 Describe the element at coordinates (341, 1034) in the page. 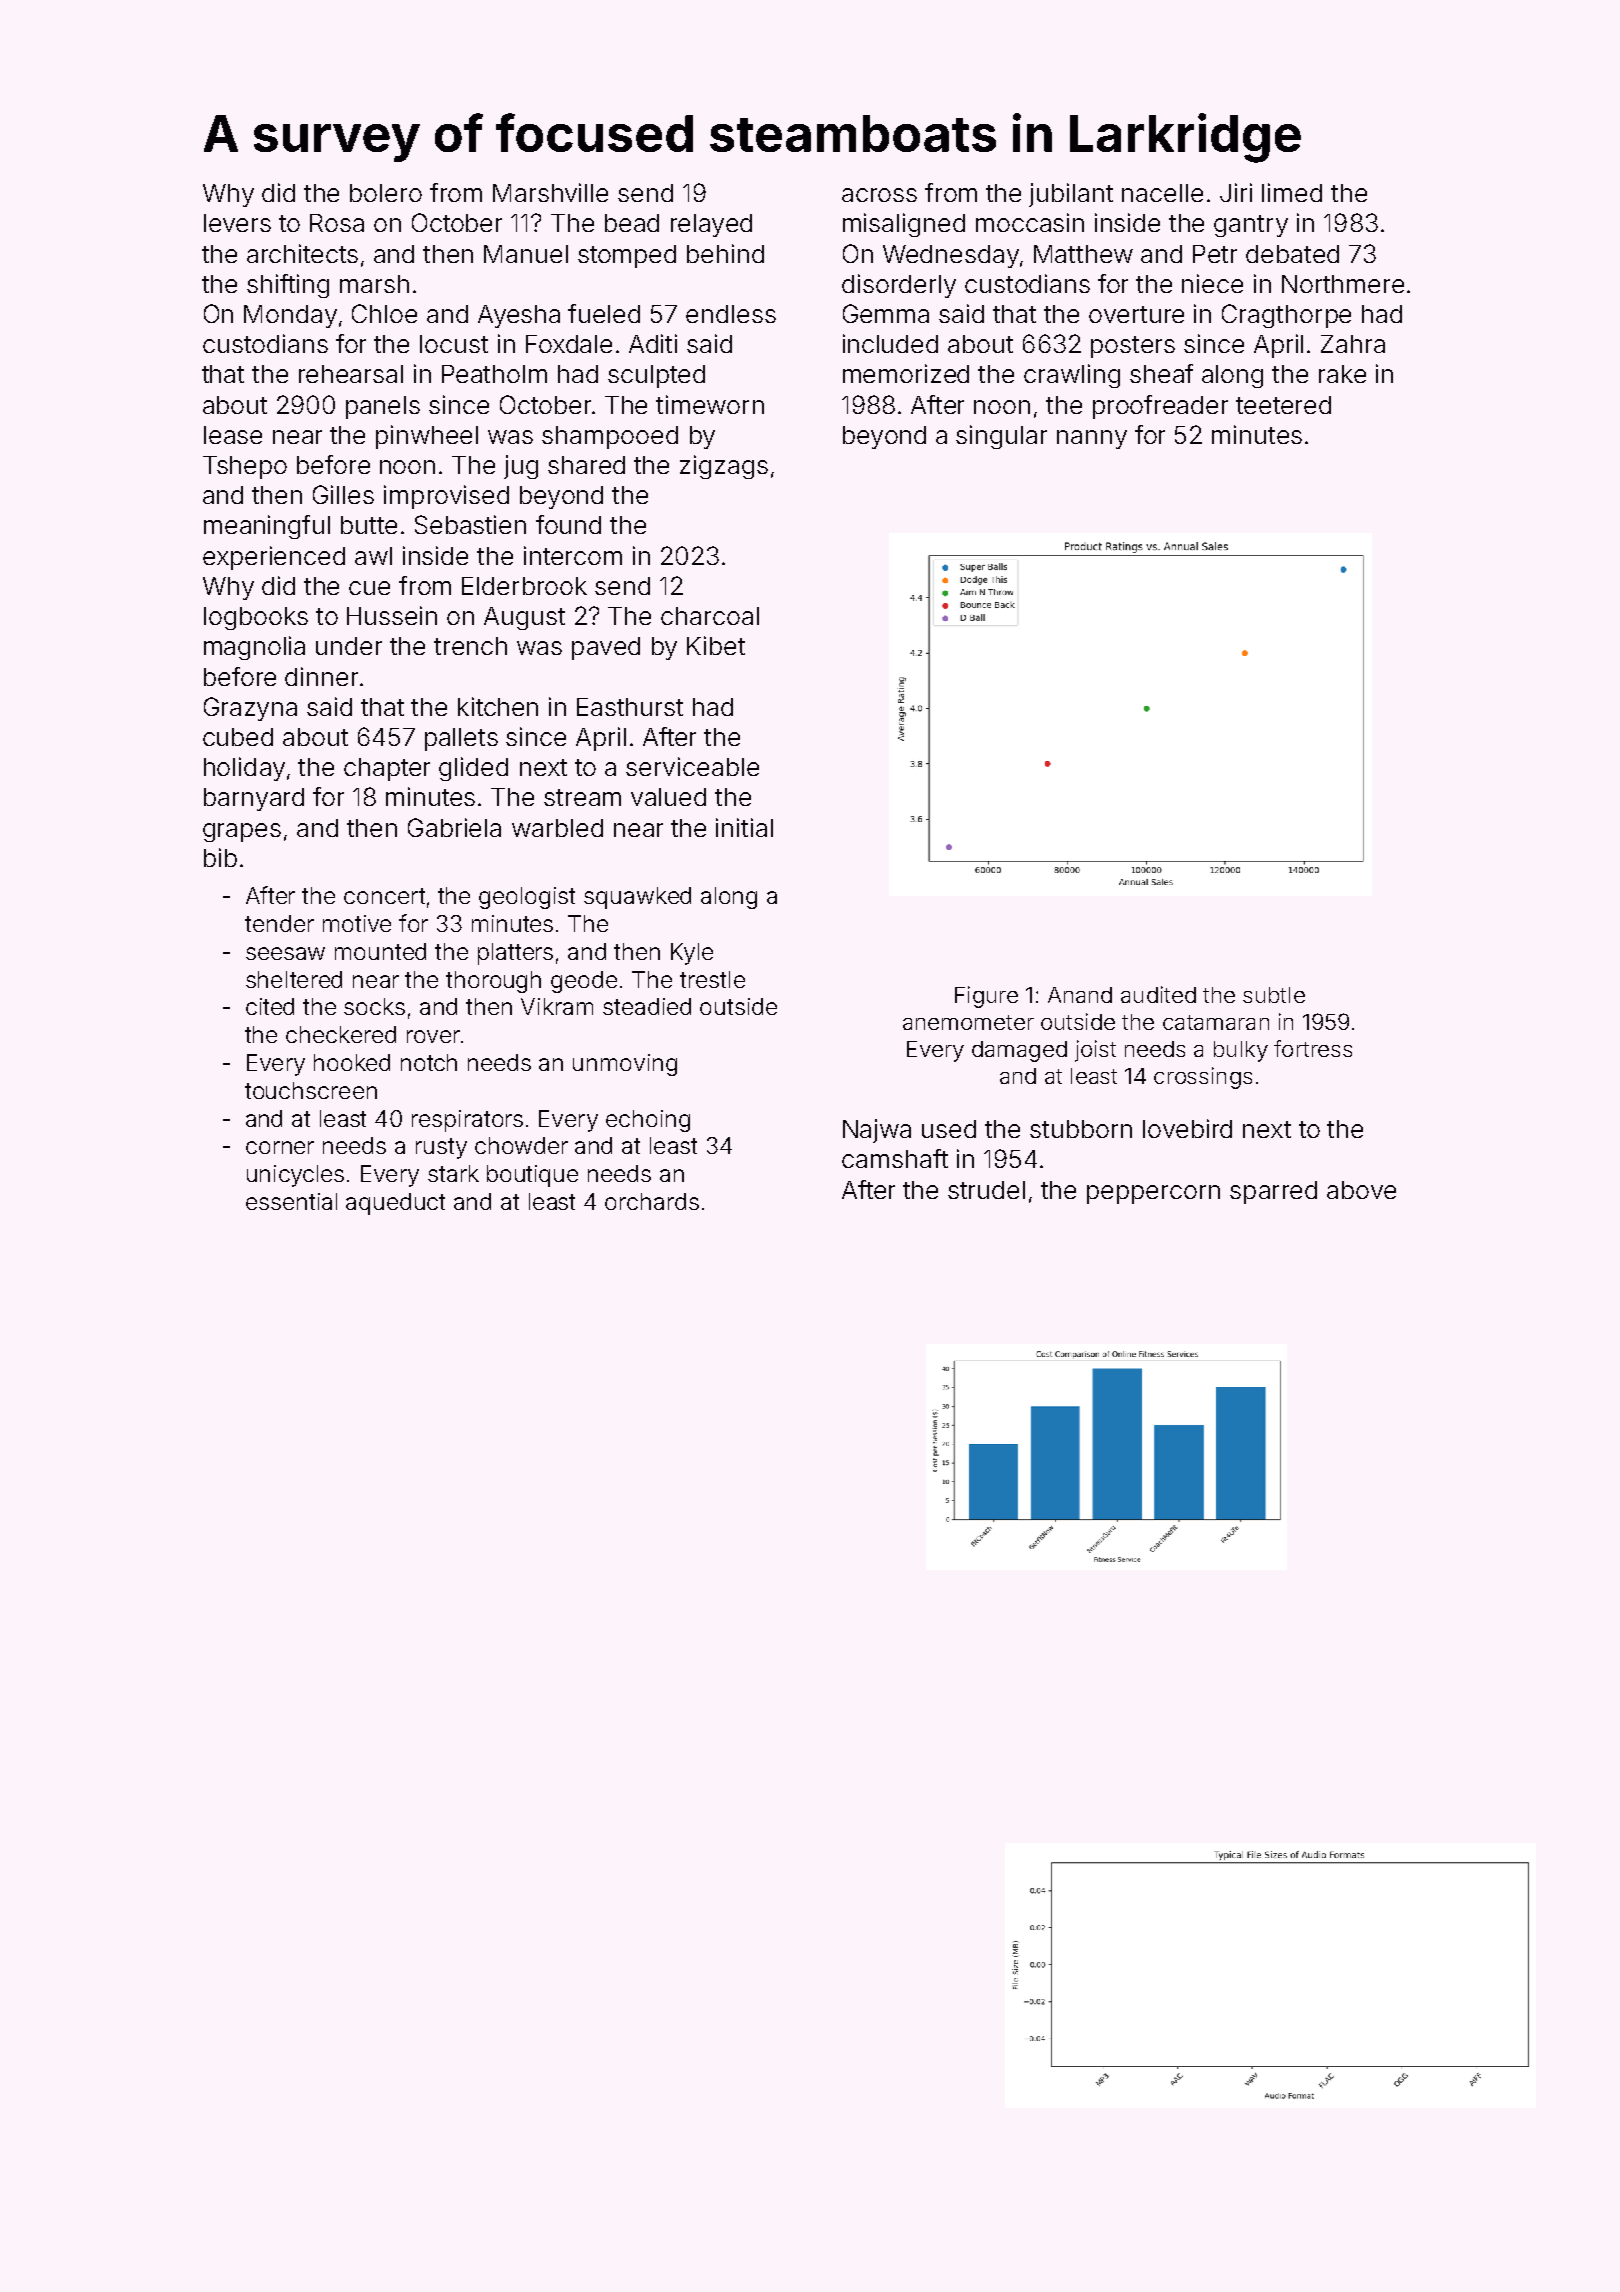

I see `checkered` at that location.
